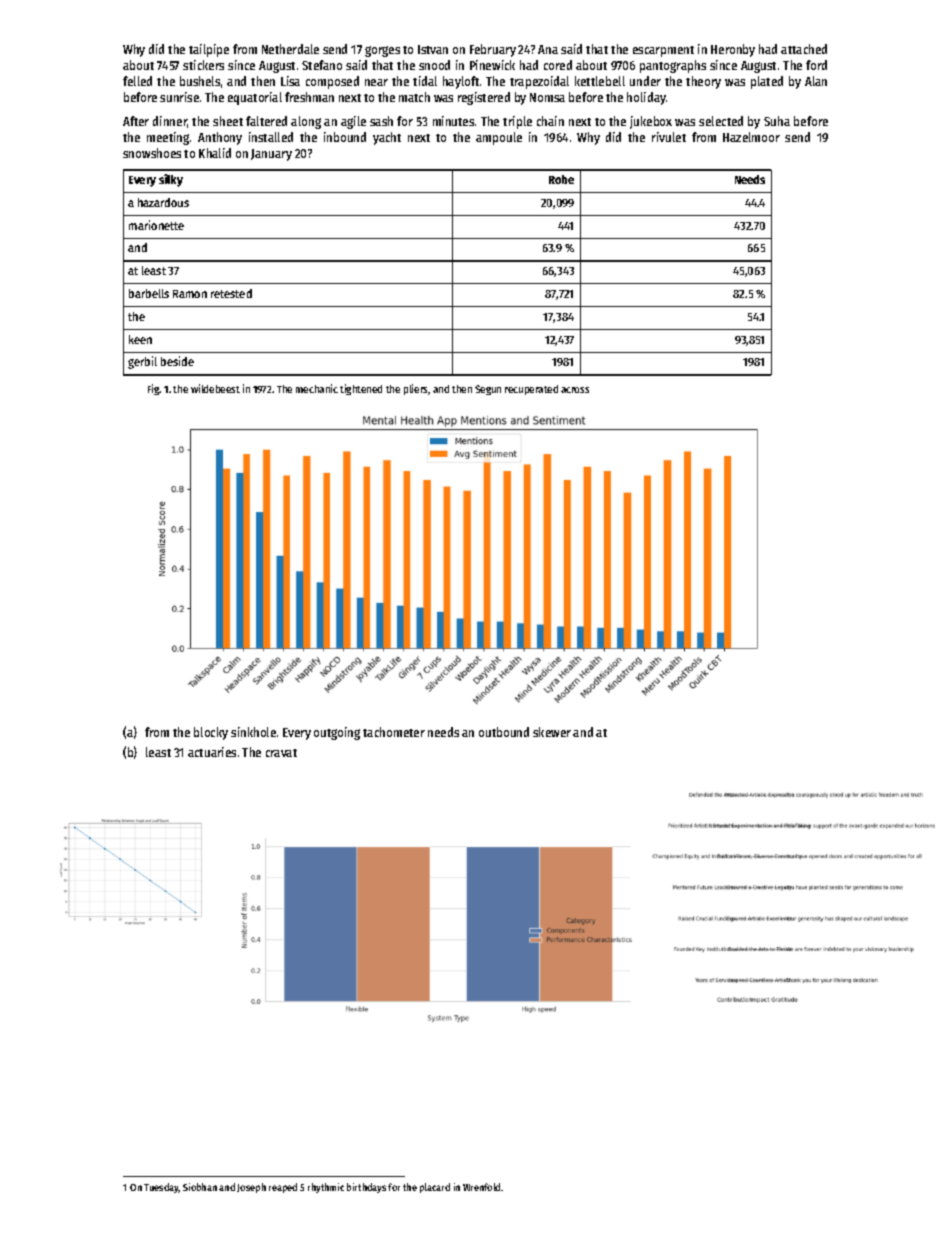  I want to click on placard, so click(435, 1188).
